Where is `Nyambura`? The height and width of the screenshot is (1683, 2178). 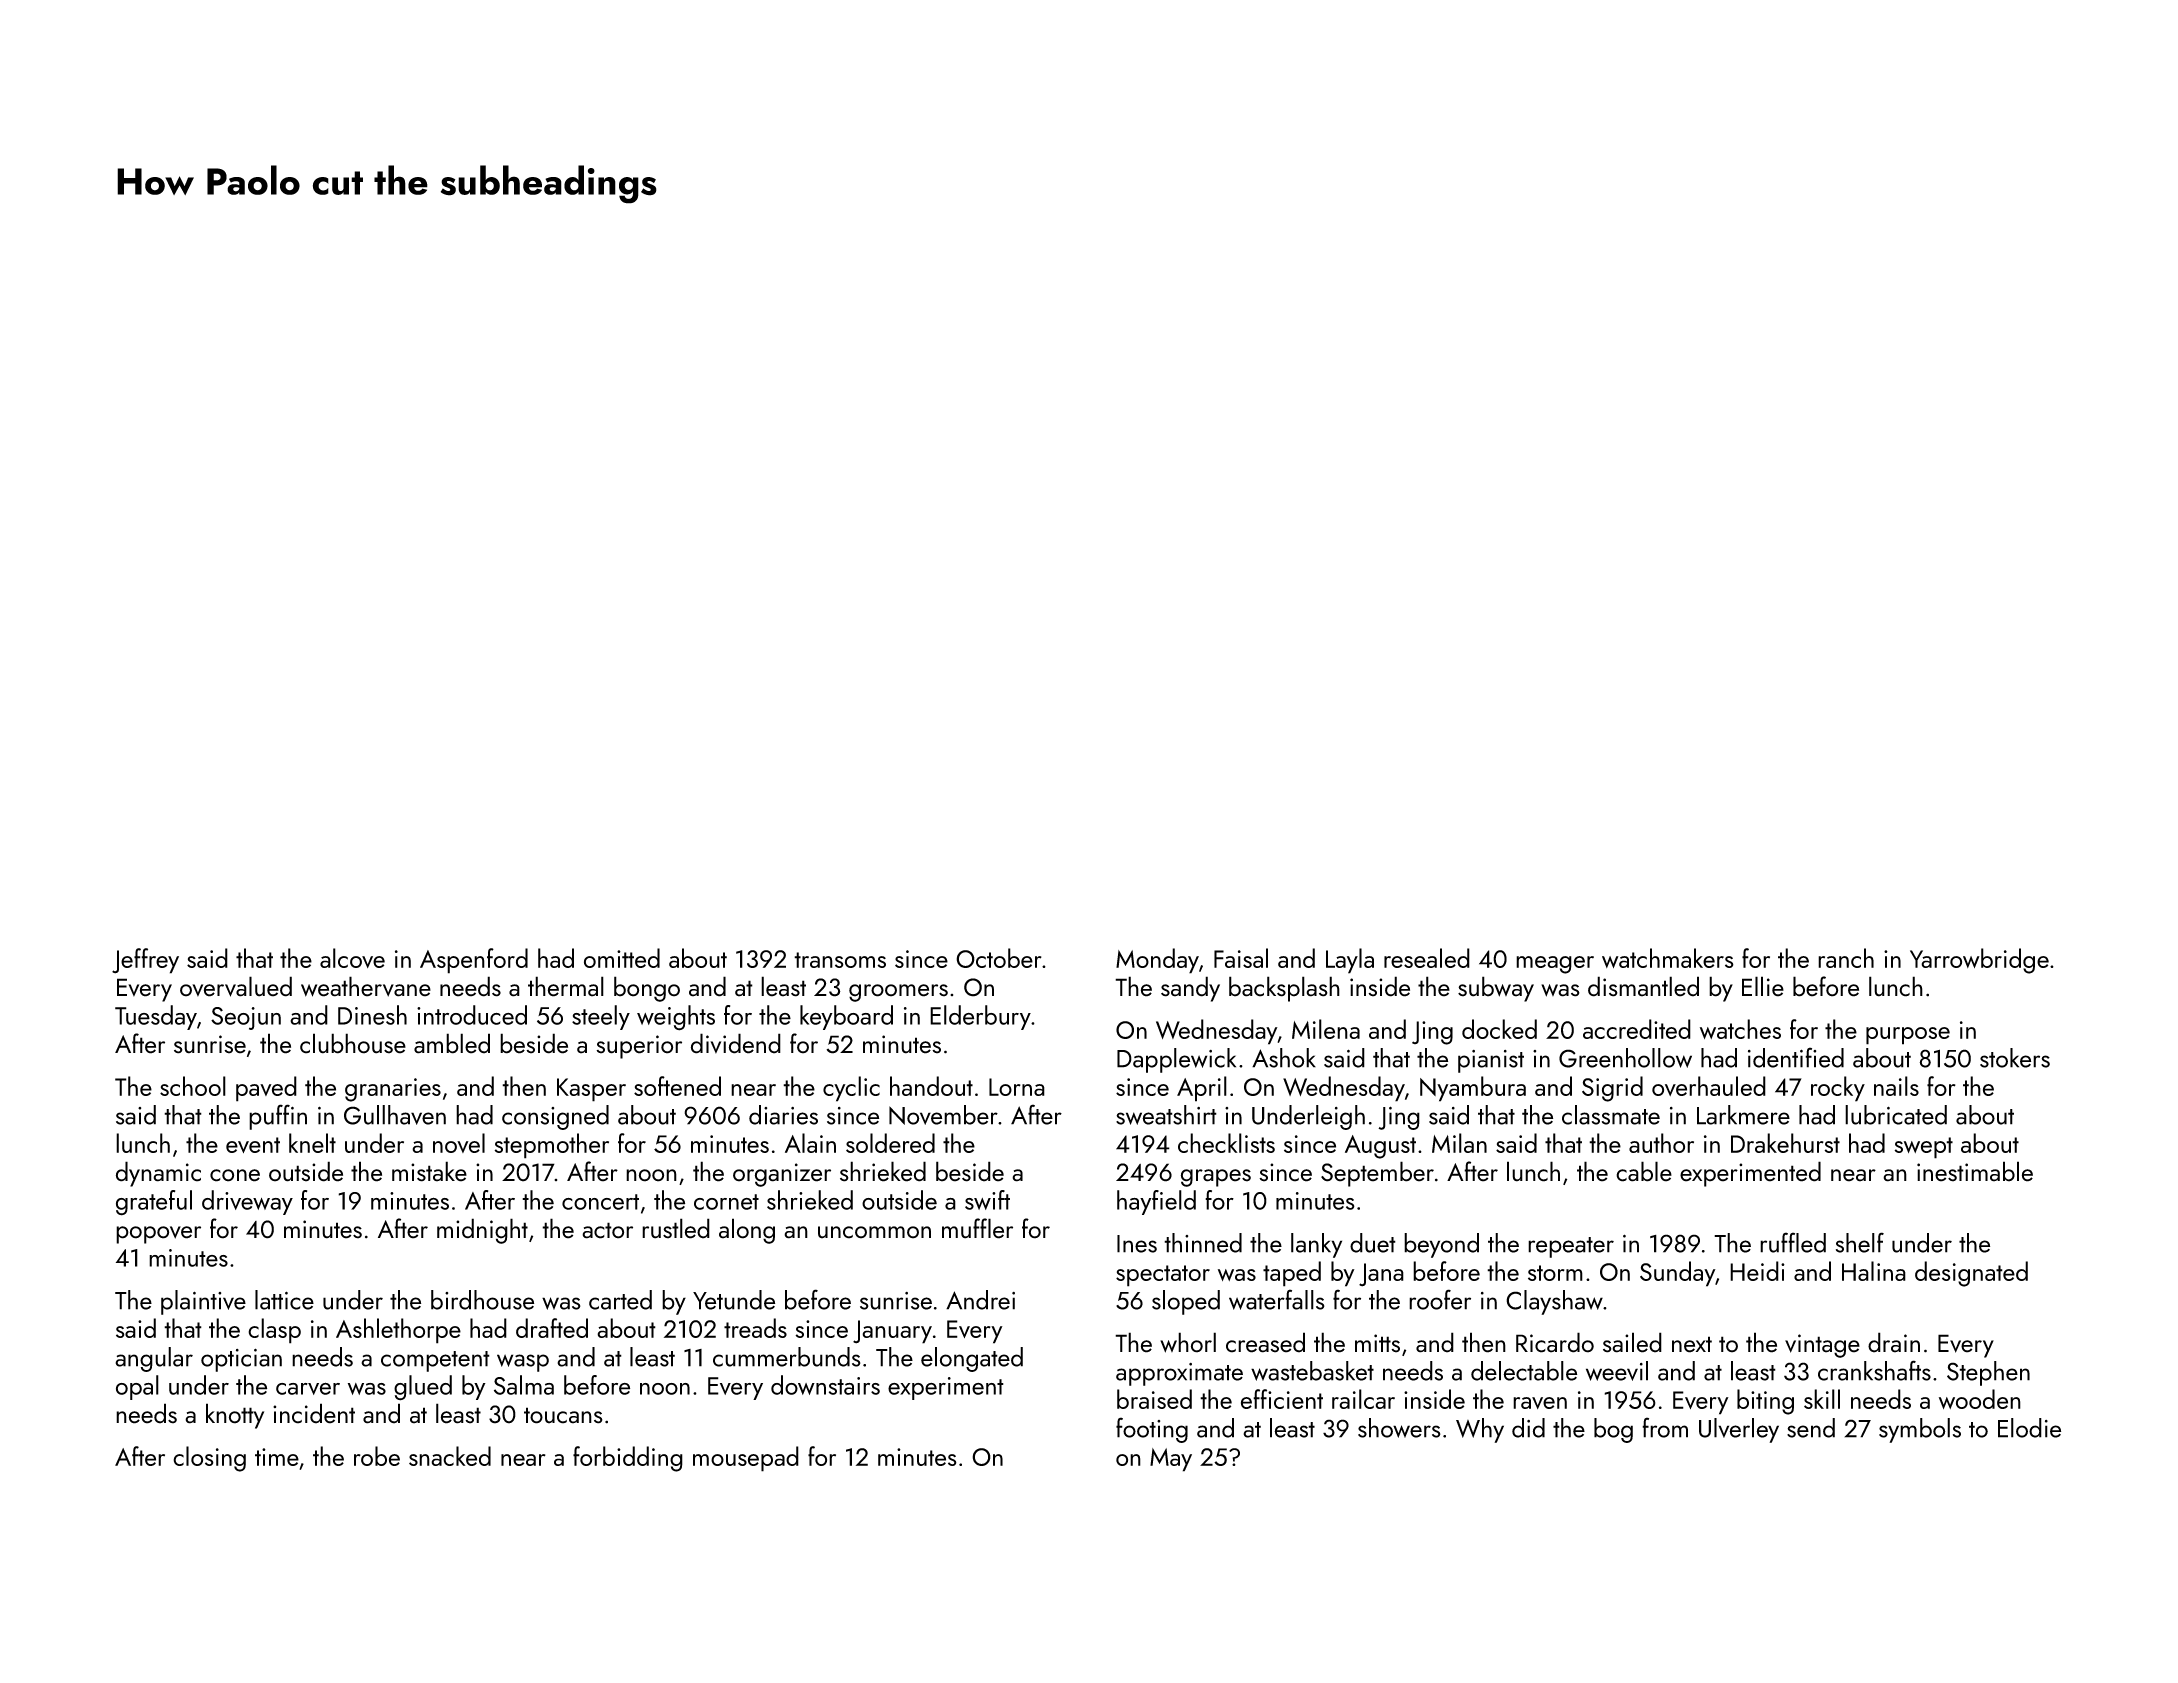 Nyambura is located at coordinates (1473, 1089).
